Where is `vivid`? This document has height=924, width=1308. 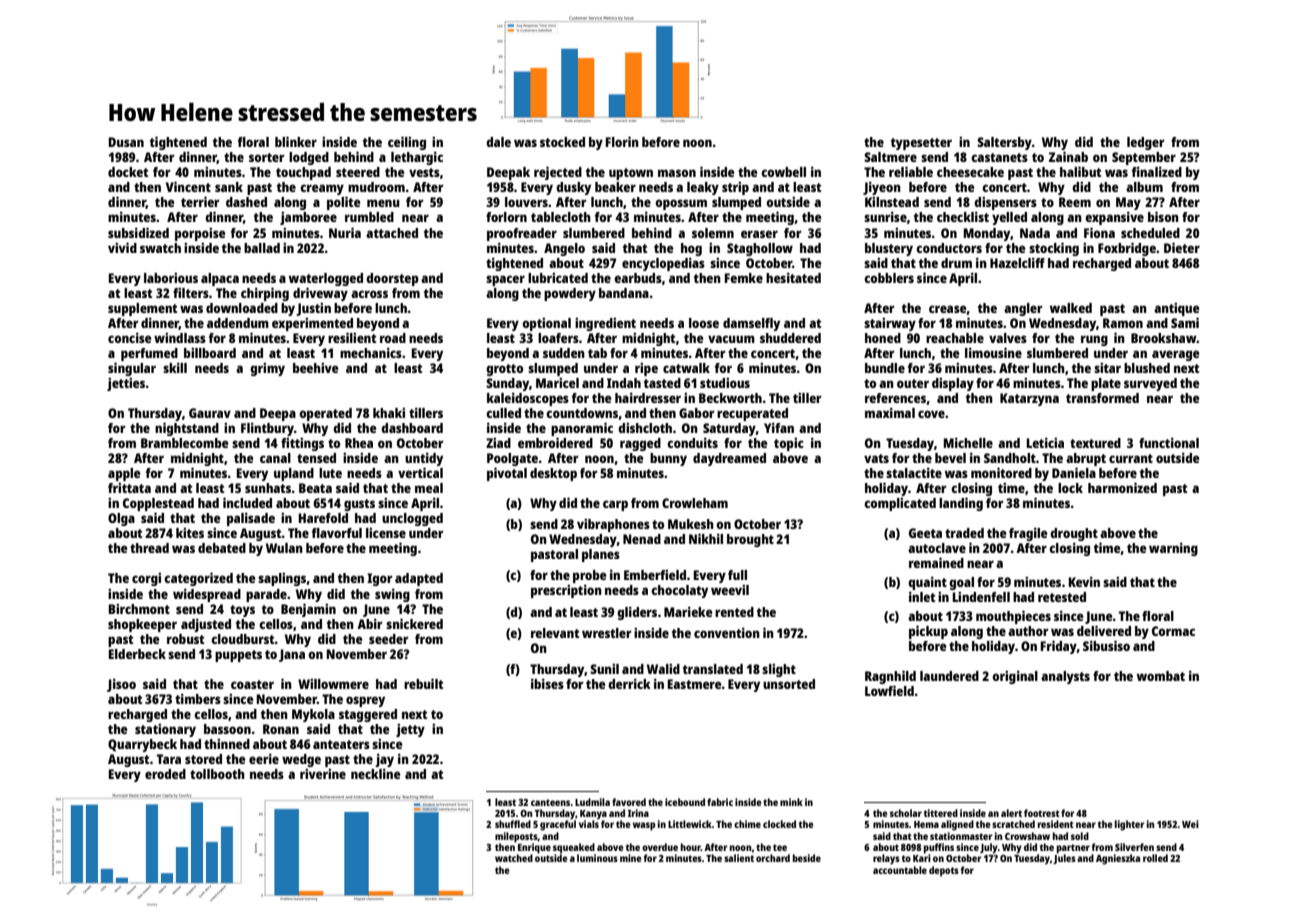 vivid is located at coordinates (122, 247).
